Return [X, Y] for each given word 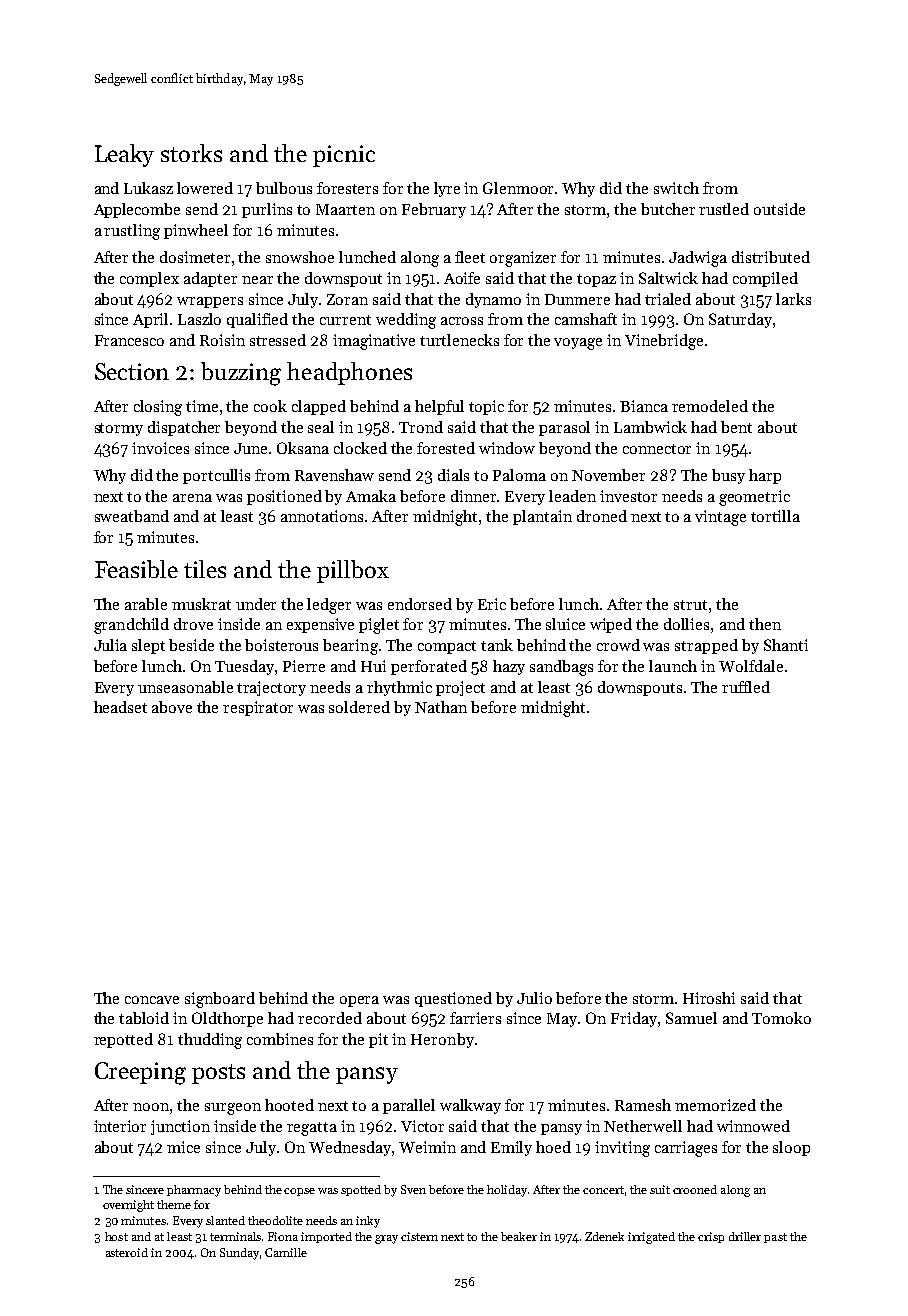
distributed [771, 257]
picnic [344, 156]
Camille [286, 1252]
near [257, 280]
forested [446, 448]
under [256, 604]
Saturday [740, 320]
